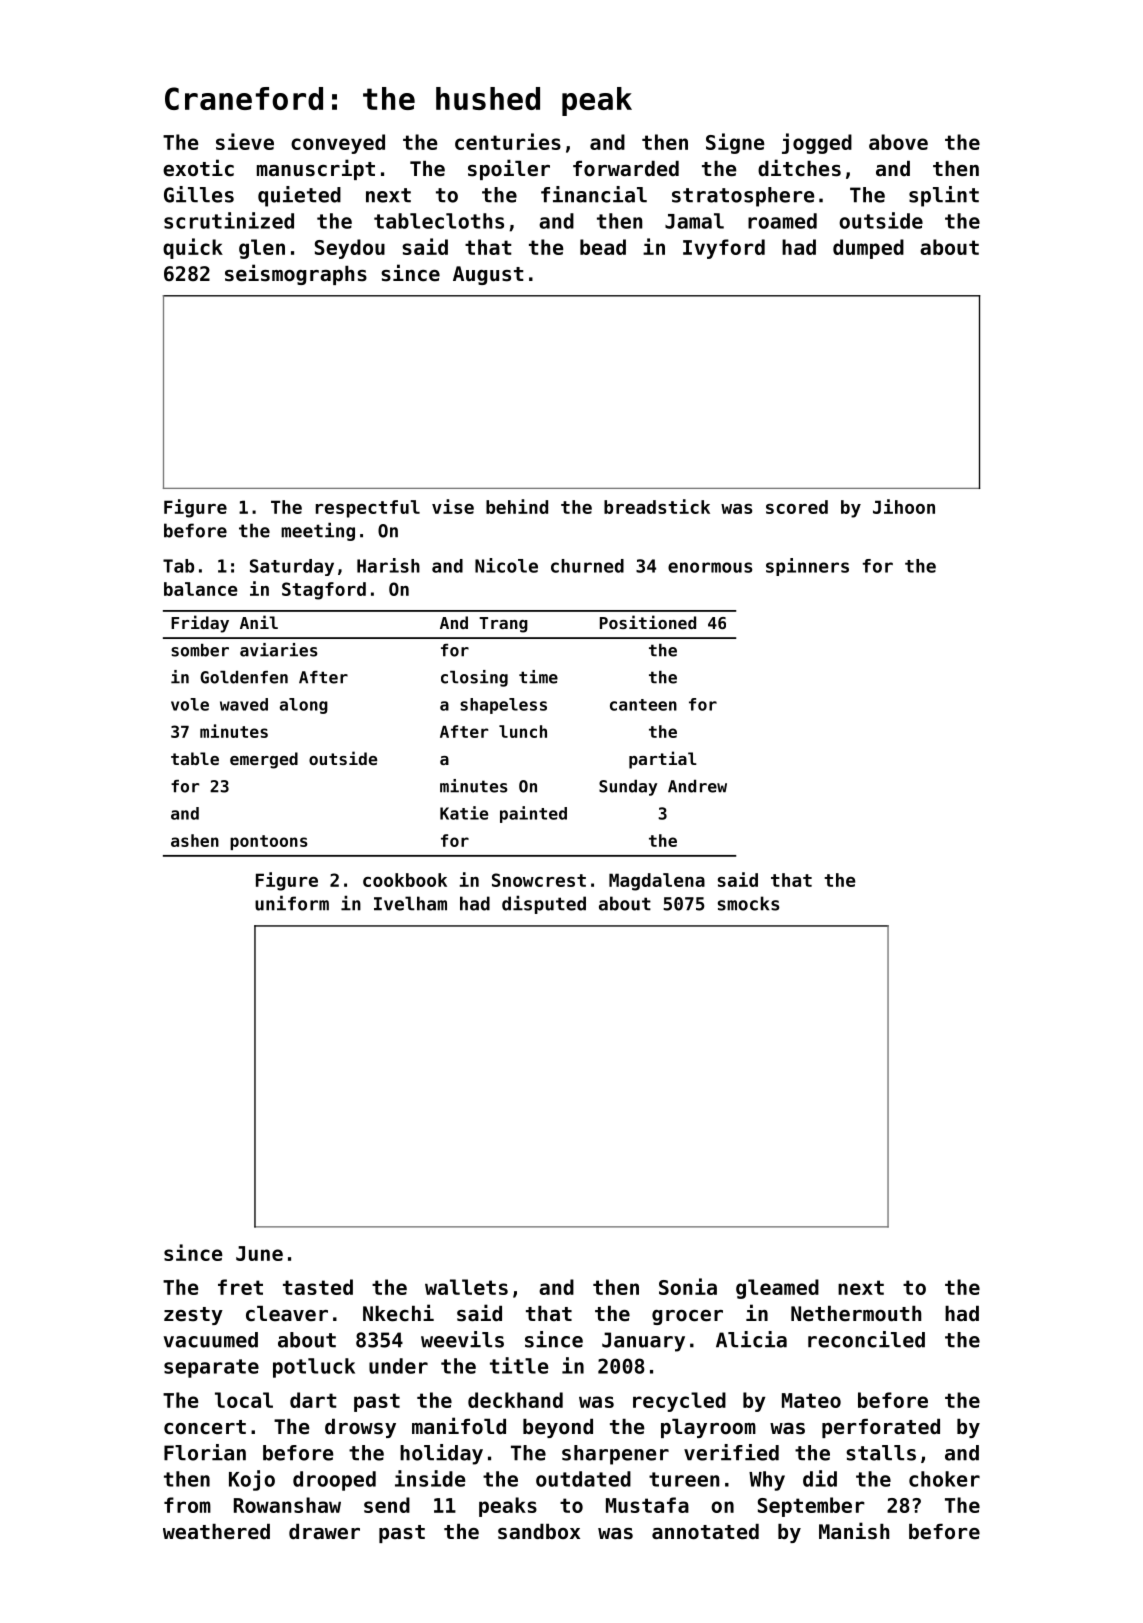  What do you see at coordinates (807, 567) in the screenshot?
I see `spinners` at bounding box center [807, 567].
